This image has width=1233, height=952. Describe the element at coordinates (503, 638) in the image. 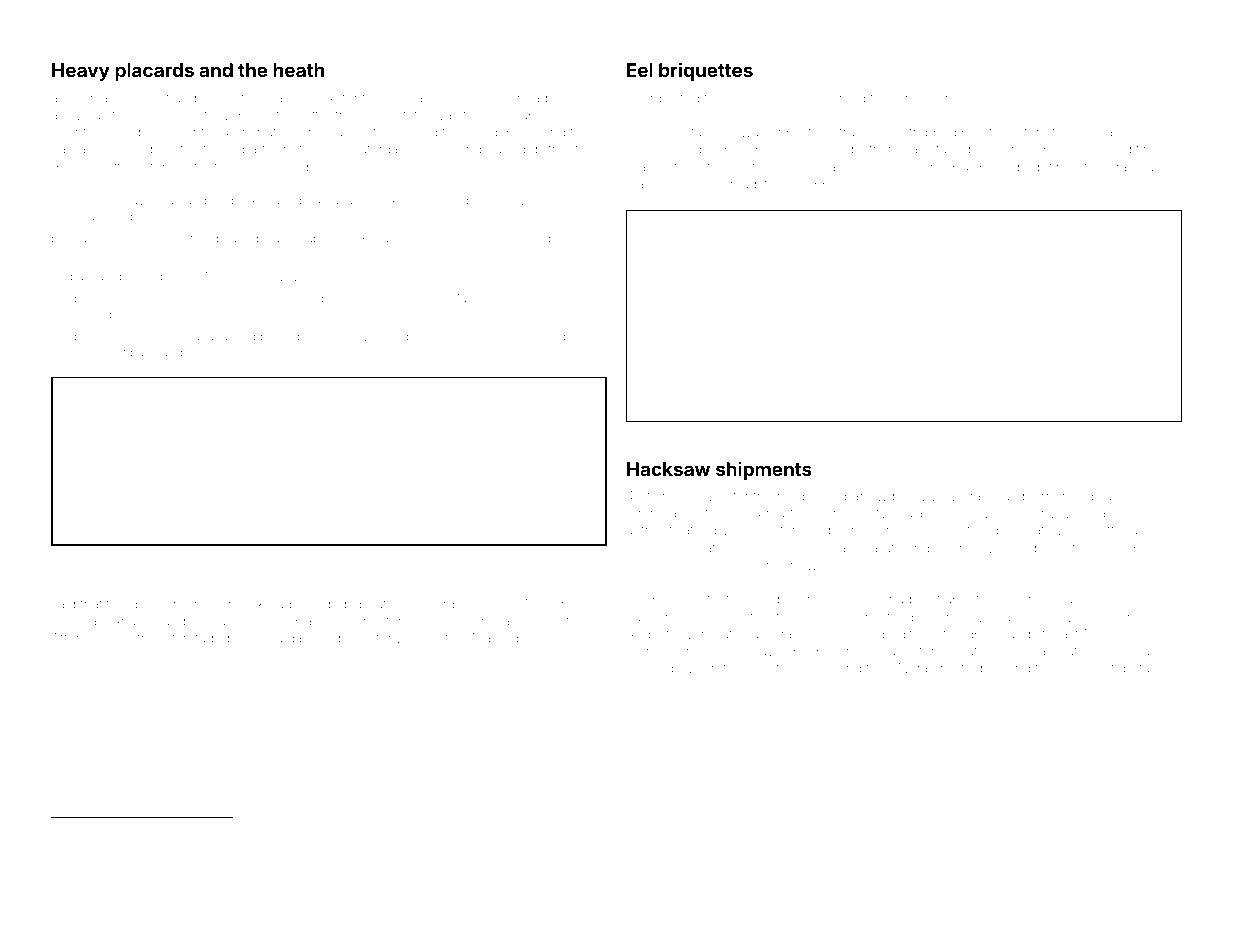

I see `Mamadou` at that location.
